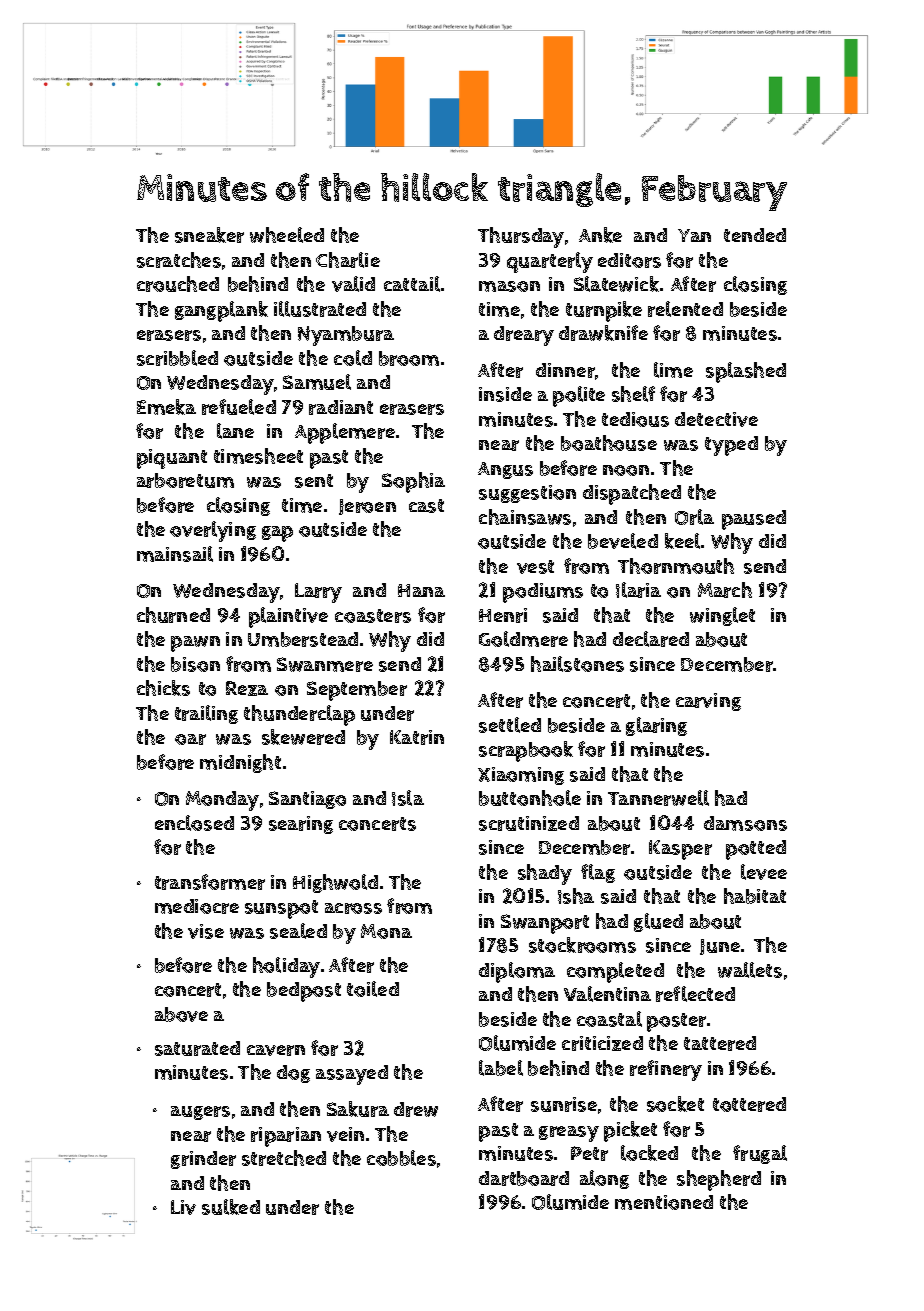 The image size is (924, 1311). What do you see at coordinates (166, 407) in the screenshot?
I see `Emeka` at bounding box center [166, 407].
